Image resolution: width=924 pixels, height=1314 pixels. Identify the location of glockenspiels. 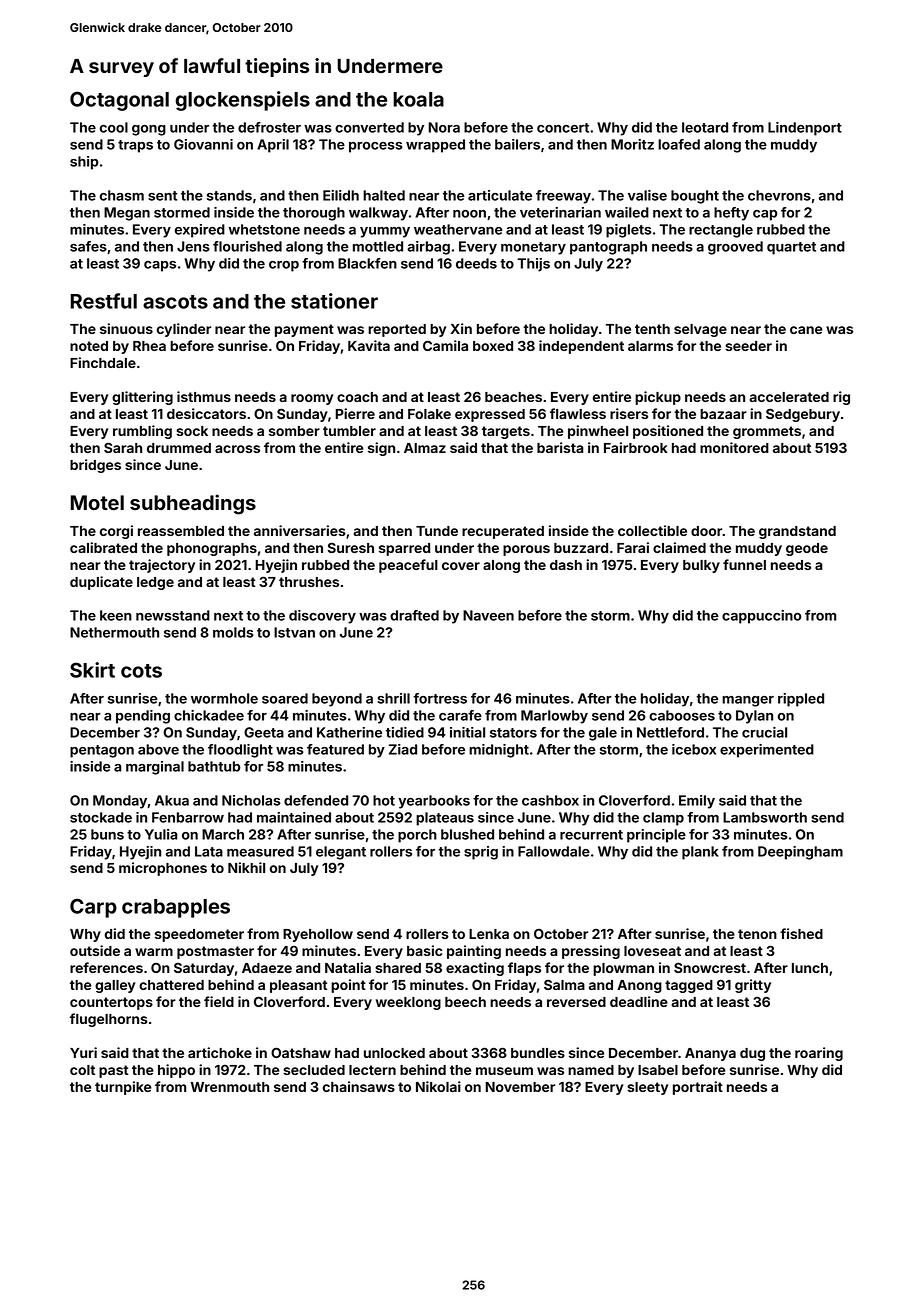
(243, 101).
